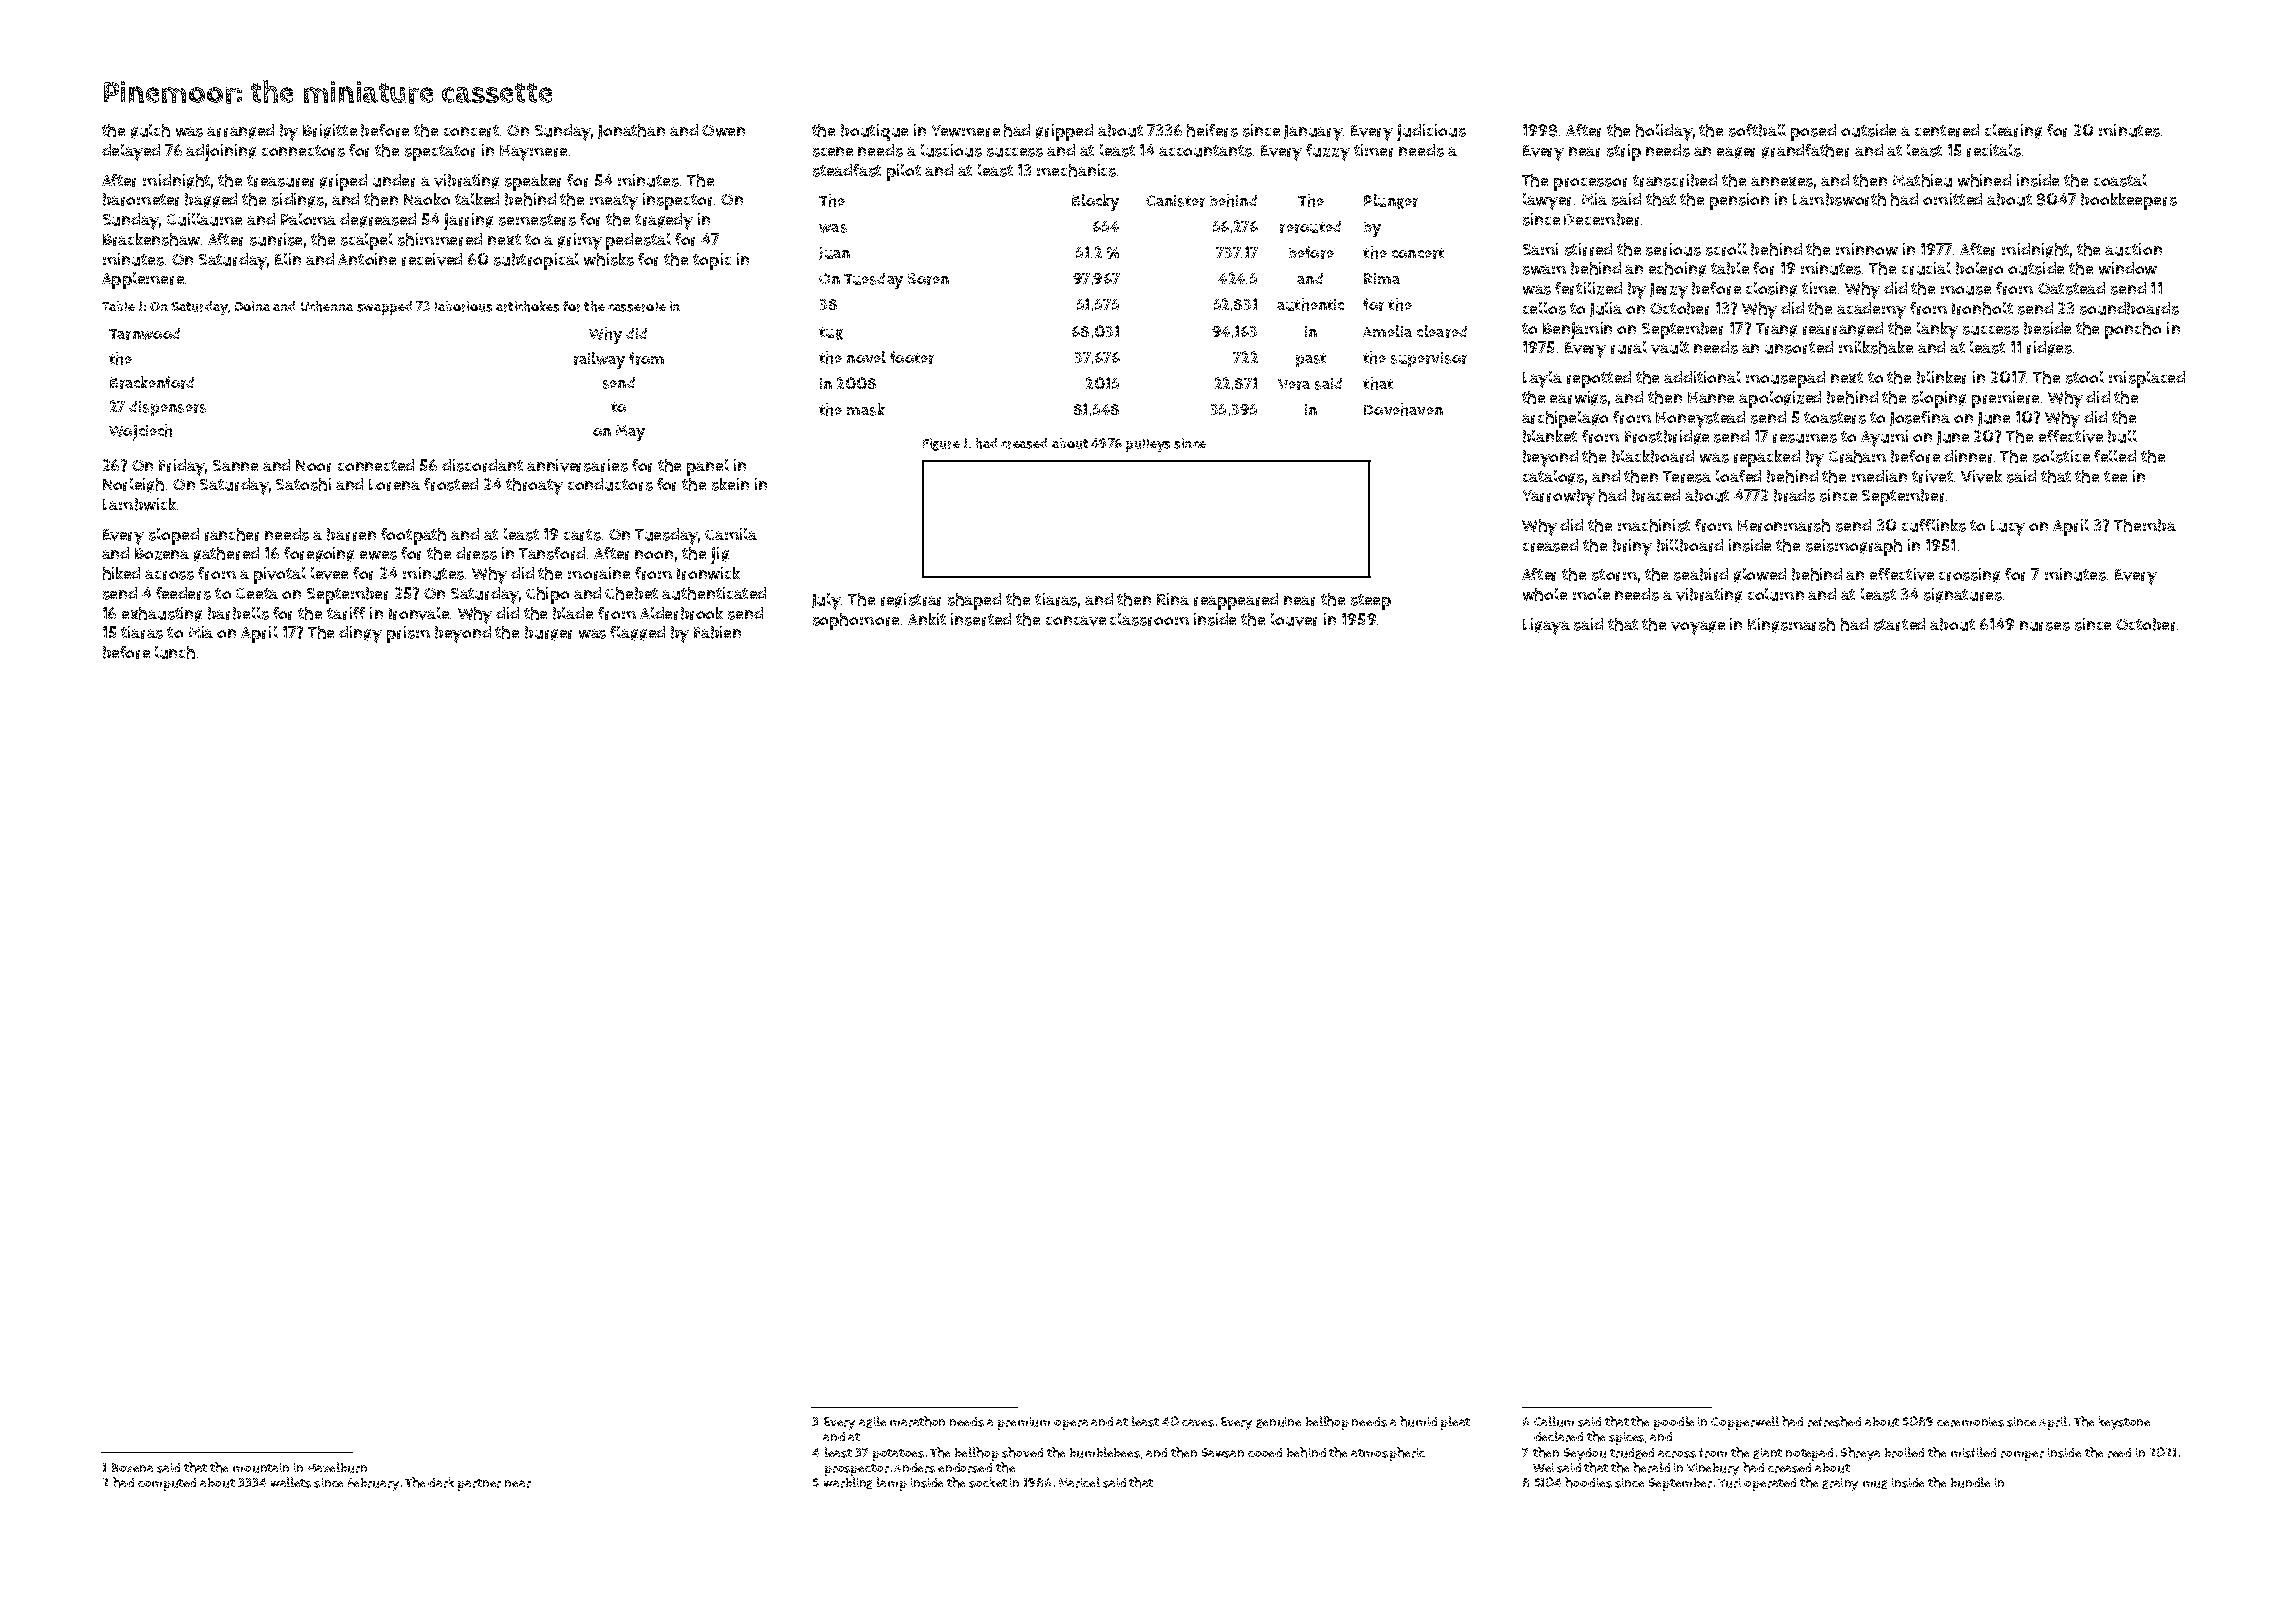 The image size is (2292, 1620). What do you see at coordinates (167, 1484) in the document?
I see `computed` at bounding box center [167, 1484].
